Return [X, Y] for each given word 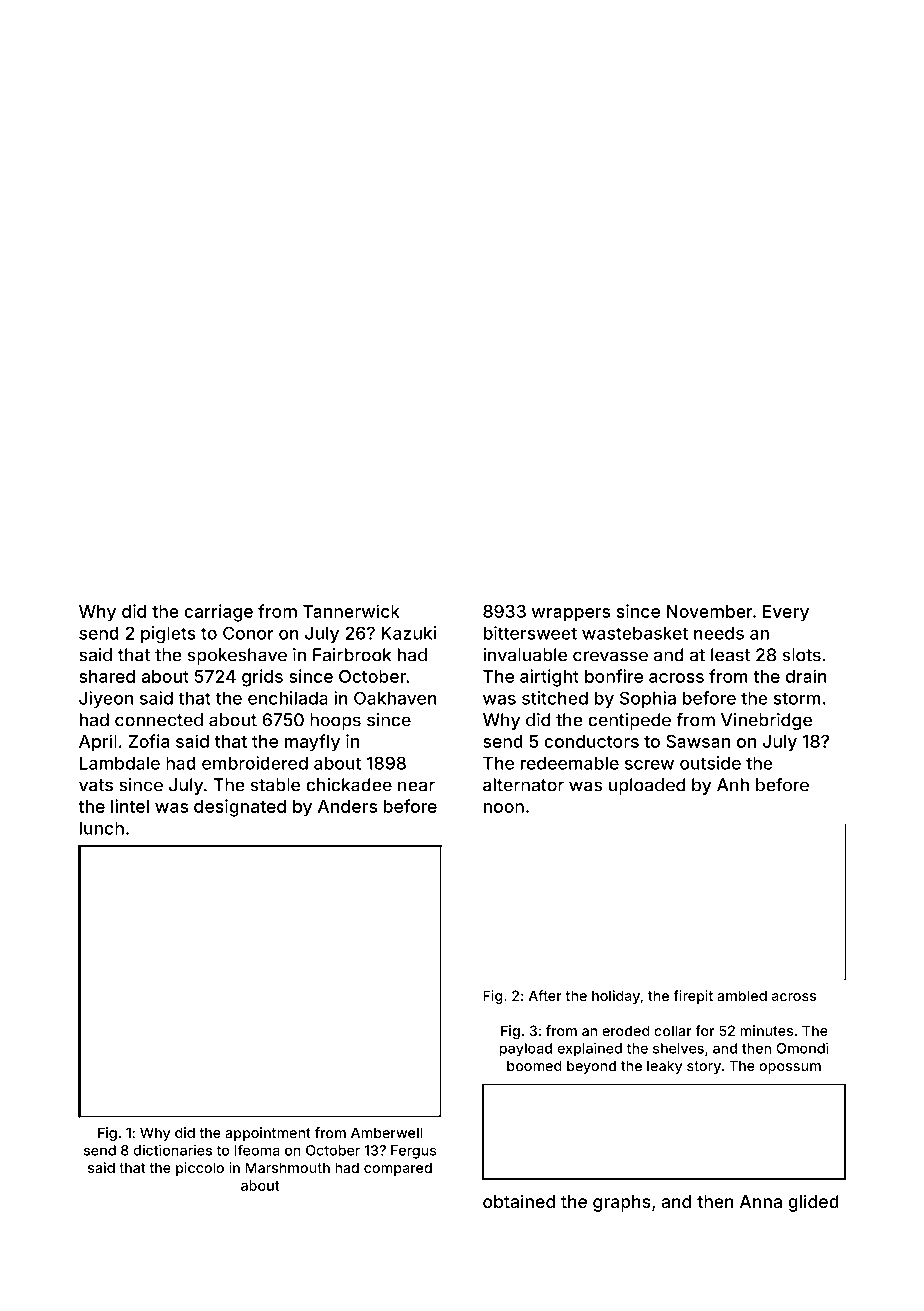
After [545, 995]
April [98, 743]
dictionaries [172, 1150]
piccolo [200, 1169]
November [710, 611]
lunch [102, 828]
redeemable [570, 763]
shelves [678, 1048]
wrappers [571, 615]
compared [398, 1169]
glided [813, 1203]
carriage [218, 613]
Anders [347, 806]
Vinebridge [766, 721]
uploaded [647, 786]
